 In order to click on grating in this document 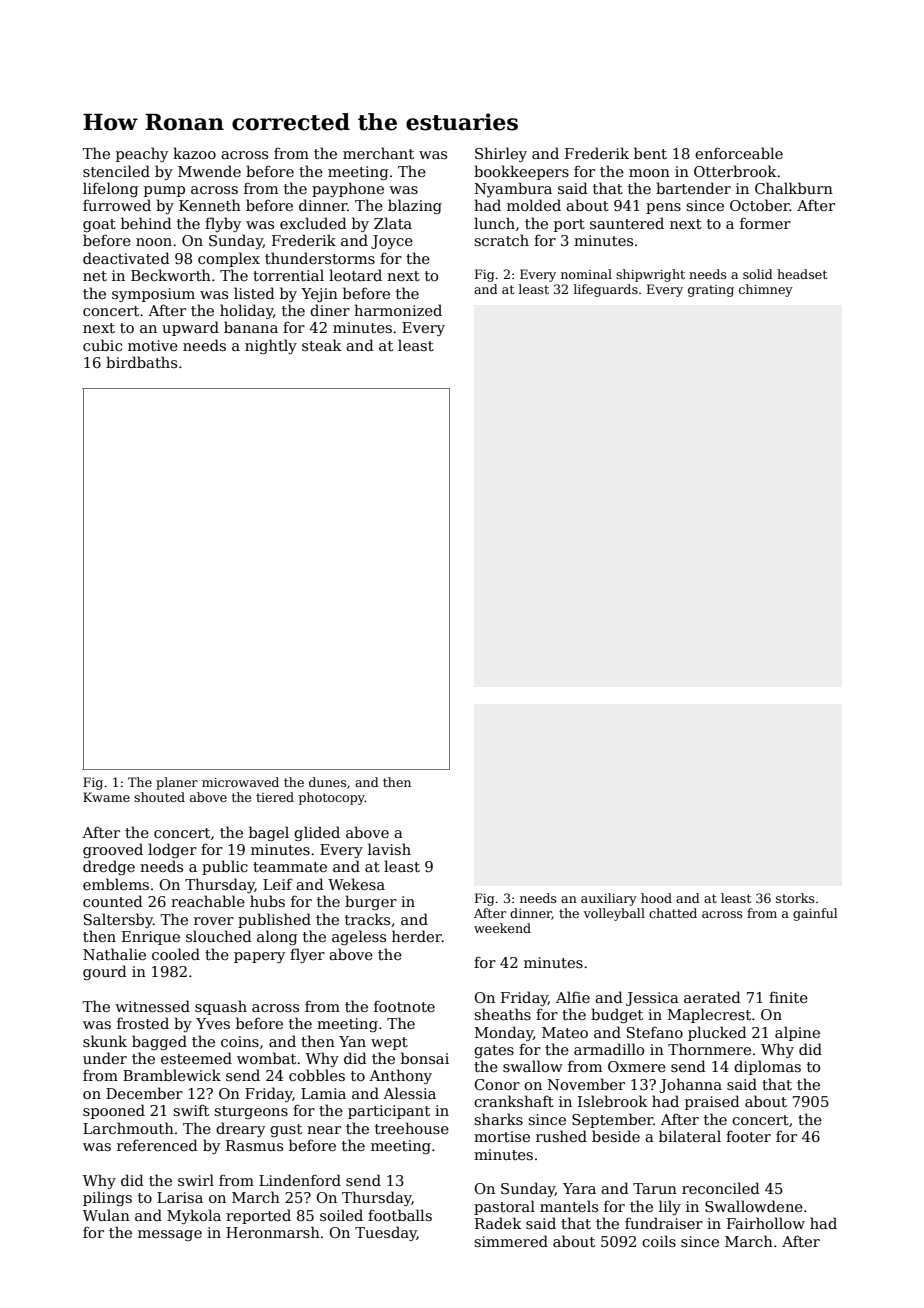, I will do `click(711, 291)`.
